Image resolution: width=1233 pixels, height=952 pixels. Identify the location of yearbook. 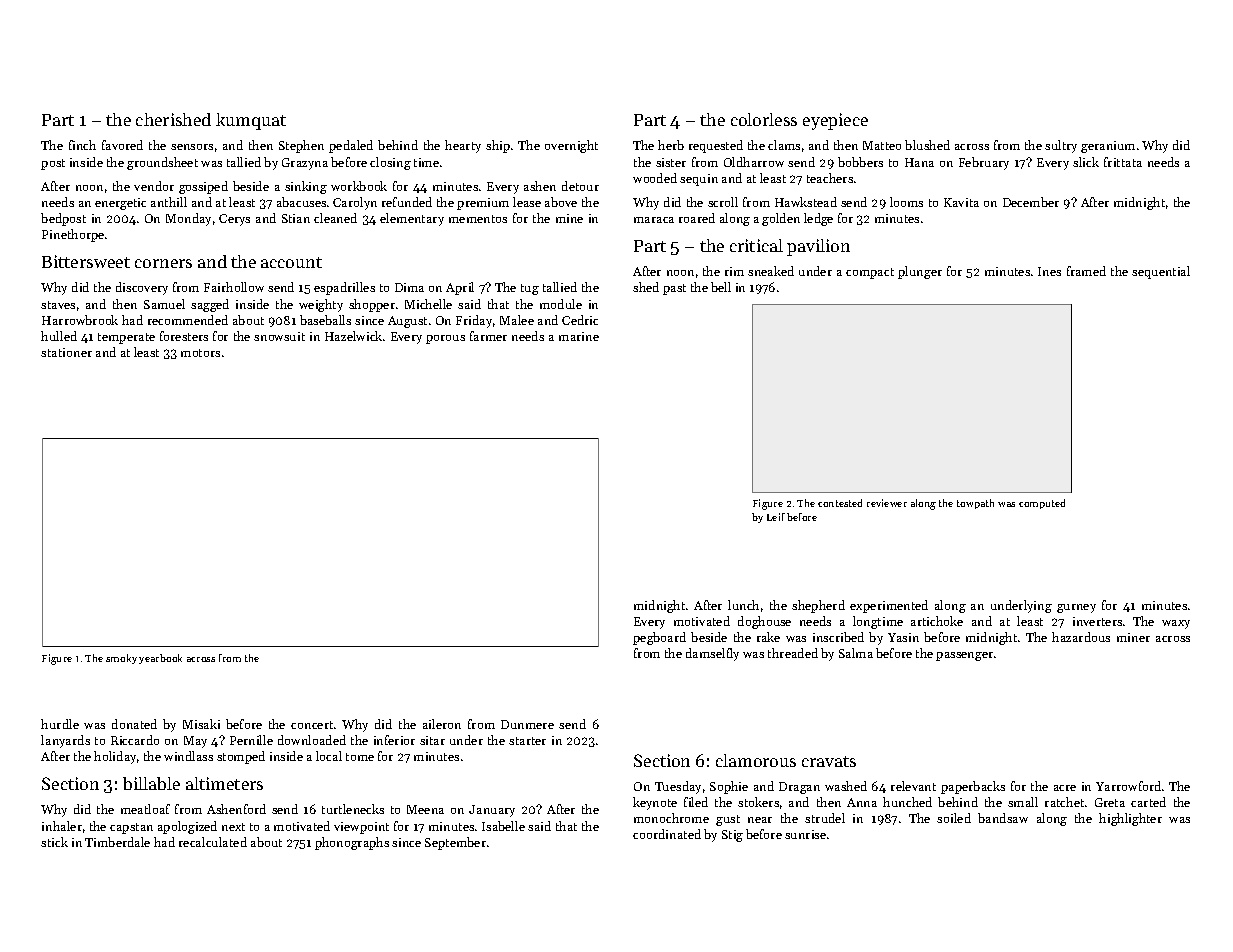
(160, 659).
